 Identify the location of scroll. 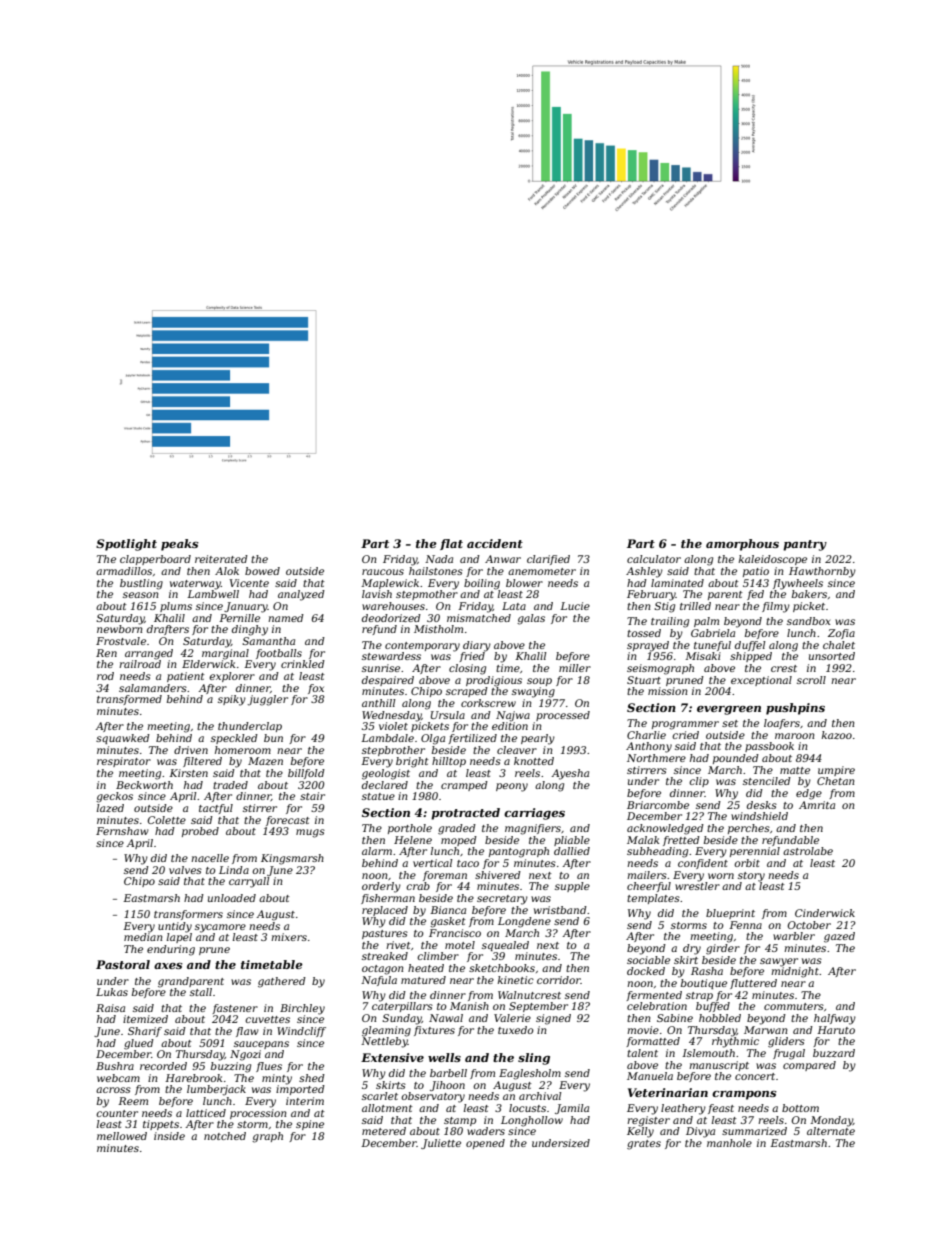
(811, 680).
